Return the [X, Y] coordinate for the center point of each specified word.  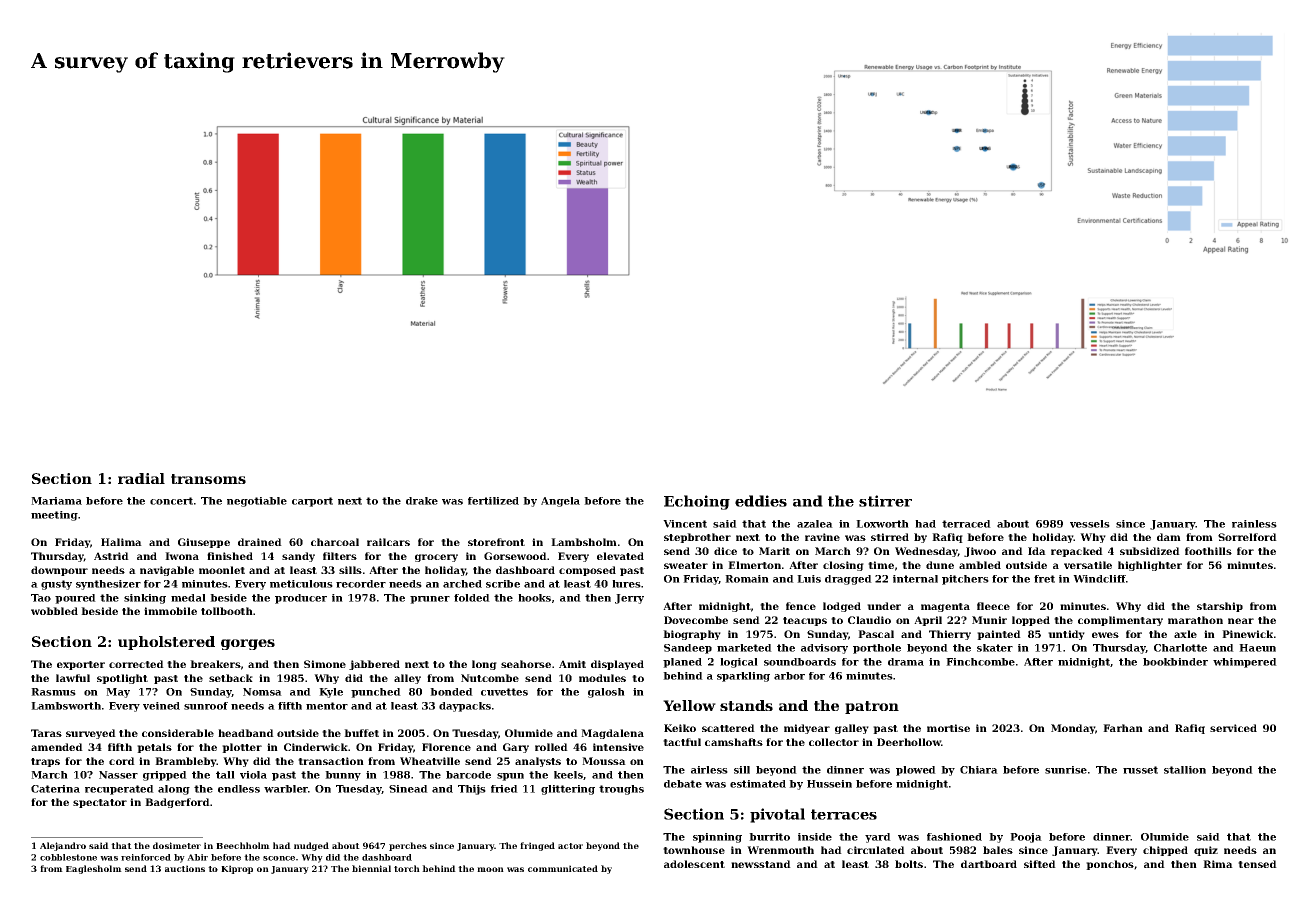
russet [1140, 770]
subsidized [1150, 551]
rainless [1254, 524]
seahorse [526, 664]
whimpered [1245, 663]
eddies [761, 501]
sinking [145, 599]
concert [171, 501]
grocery [436, 558]
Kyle [331, 693]
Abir [197, 857]
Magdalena [612, 734]
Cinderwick [316, 747]
